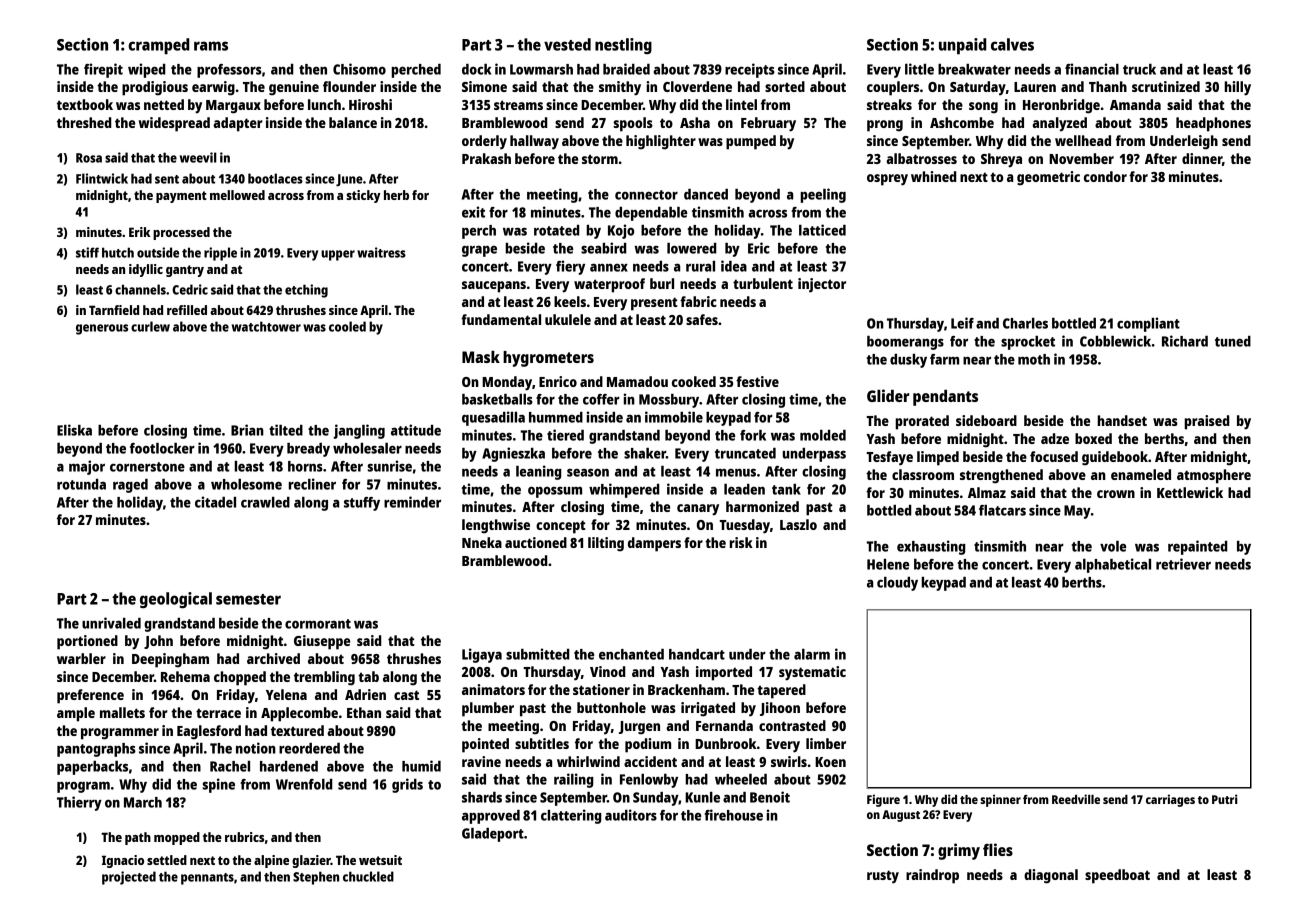 Image resolution: width=1308 pixels, height=924 pixels. I want to click on burl, so click(662, 283).
